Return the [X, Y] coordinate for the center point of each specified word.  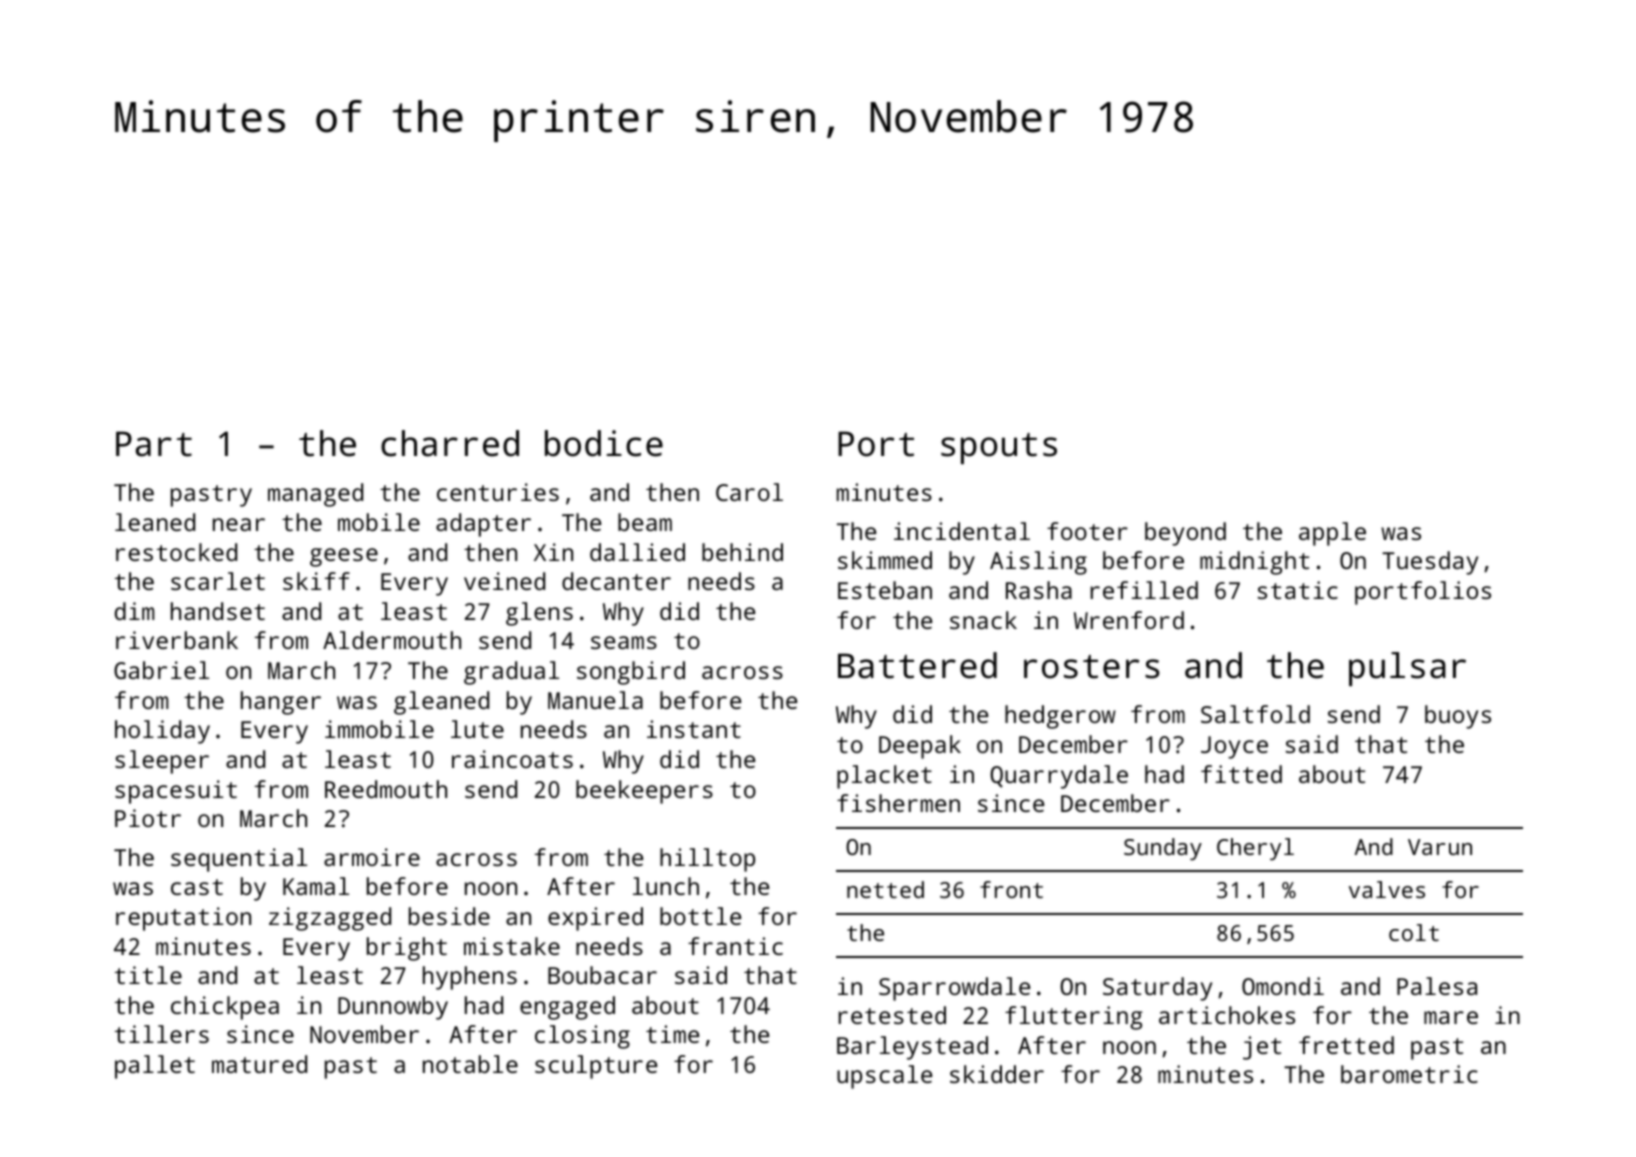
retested [892, 1015]
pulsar [1407, 669]
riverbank [177, 640]
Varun [1440, 847]
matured [259, 1064]
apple [1332, 534]
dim [134, 611]
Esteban [885, 590]
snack [983, 620]
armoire [372, 857]
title [148, 975]
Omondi [1283, 986]
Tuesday [1430, 563]
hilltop [707, 860]
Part [154, 444]
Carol [749, 492]
